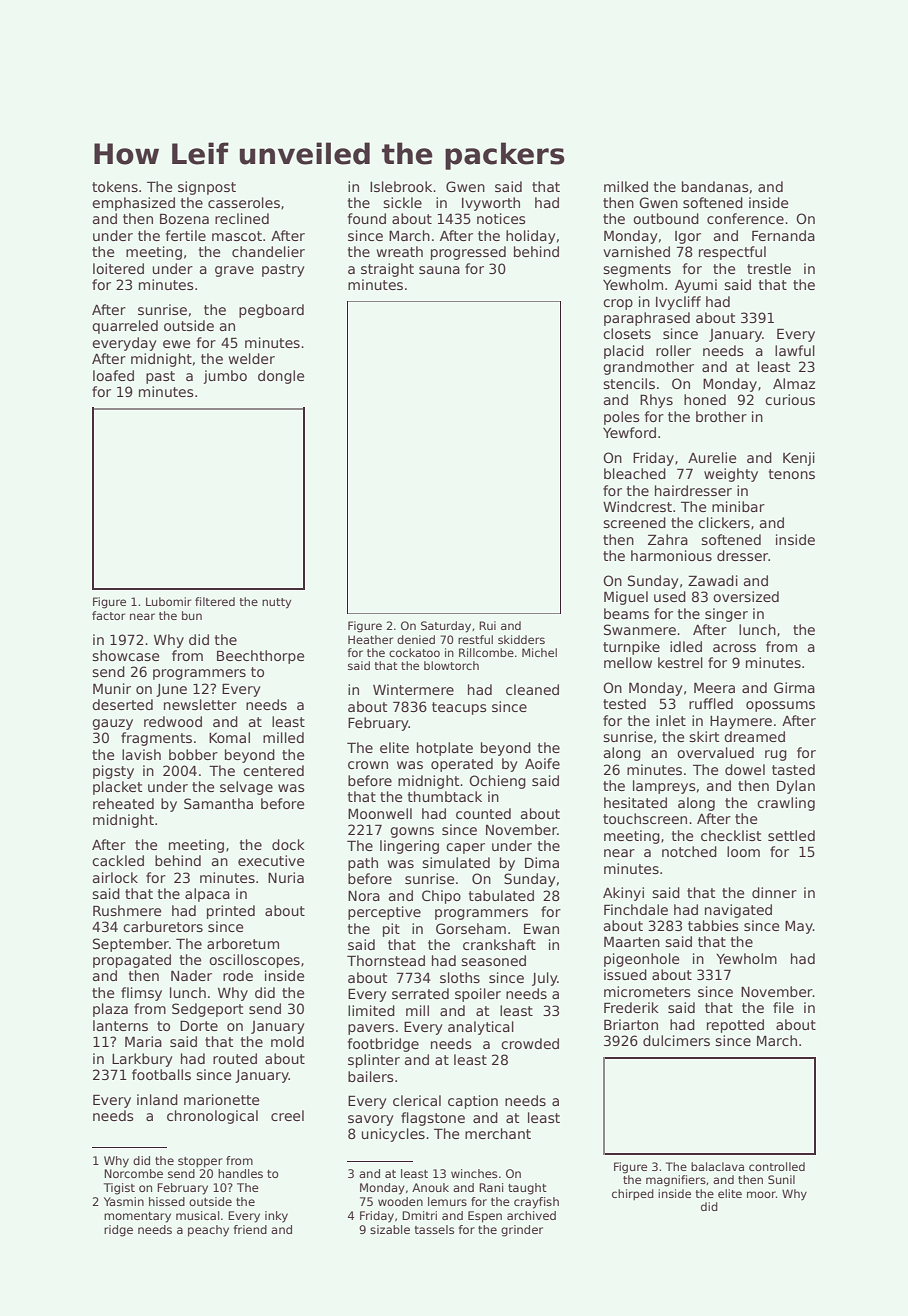 The height and width of the page is (1316, 908). I want to click on welder, so click(252, 358).
